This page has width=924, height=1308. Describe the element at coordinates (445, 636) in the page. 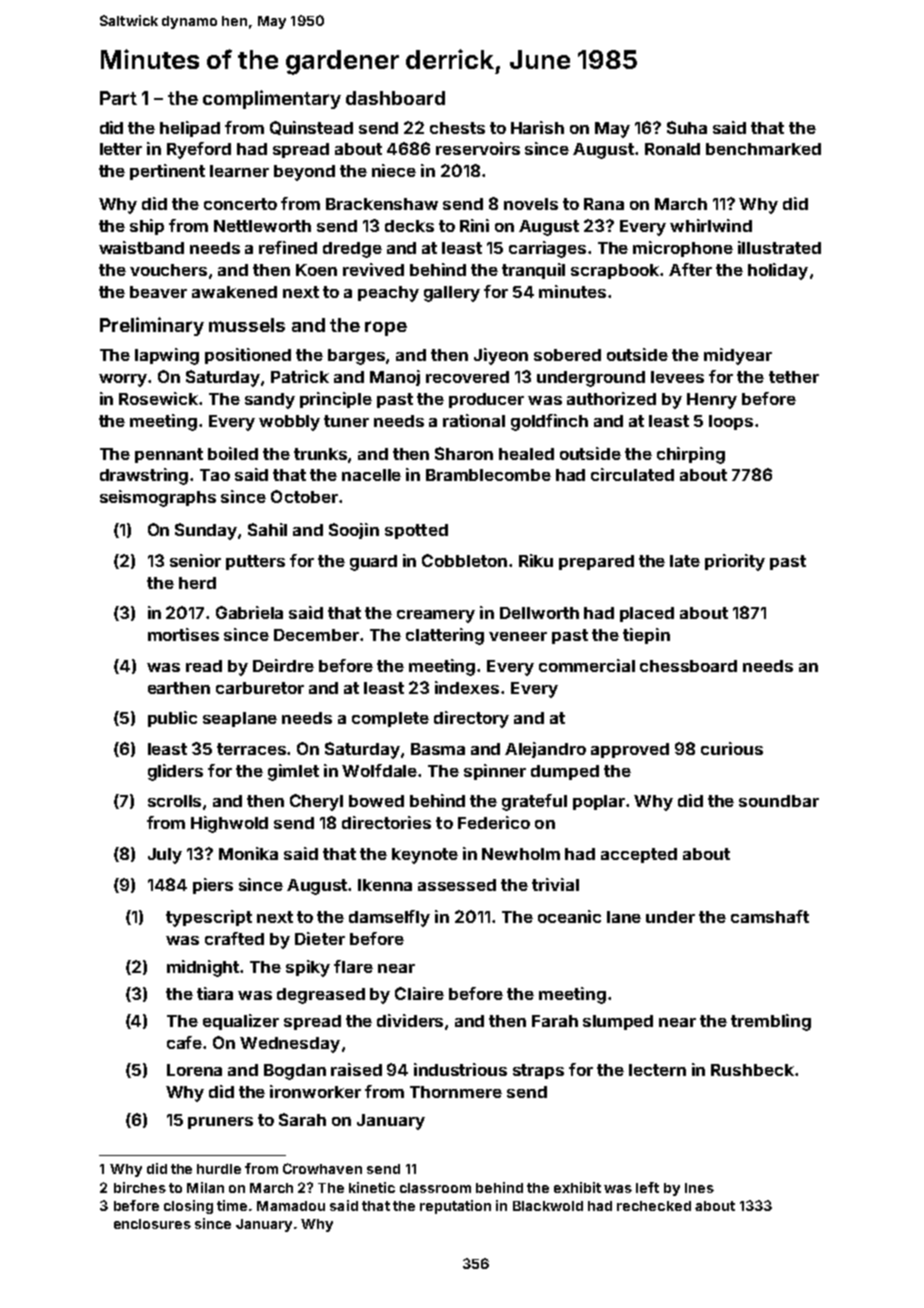

I see `clattering` at that location.
